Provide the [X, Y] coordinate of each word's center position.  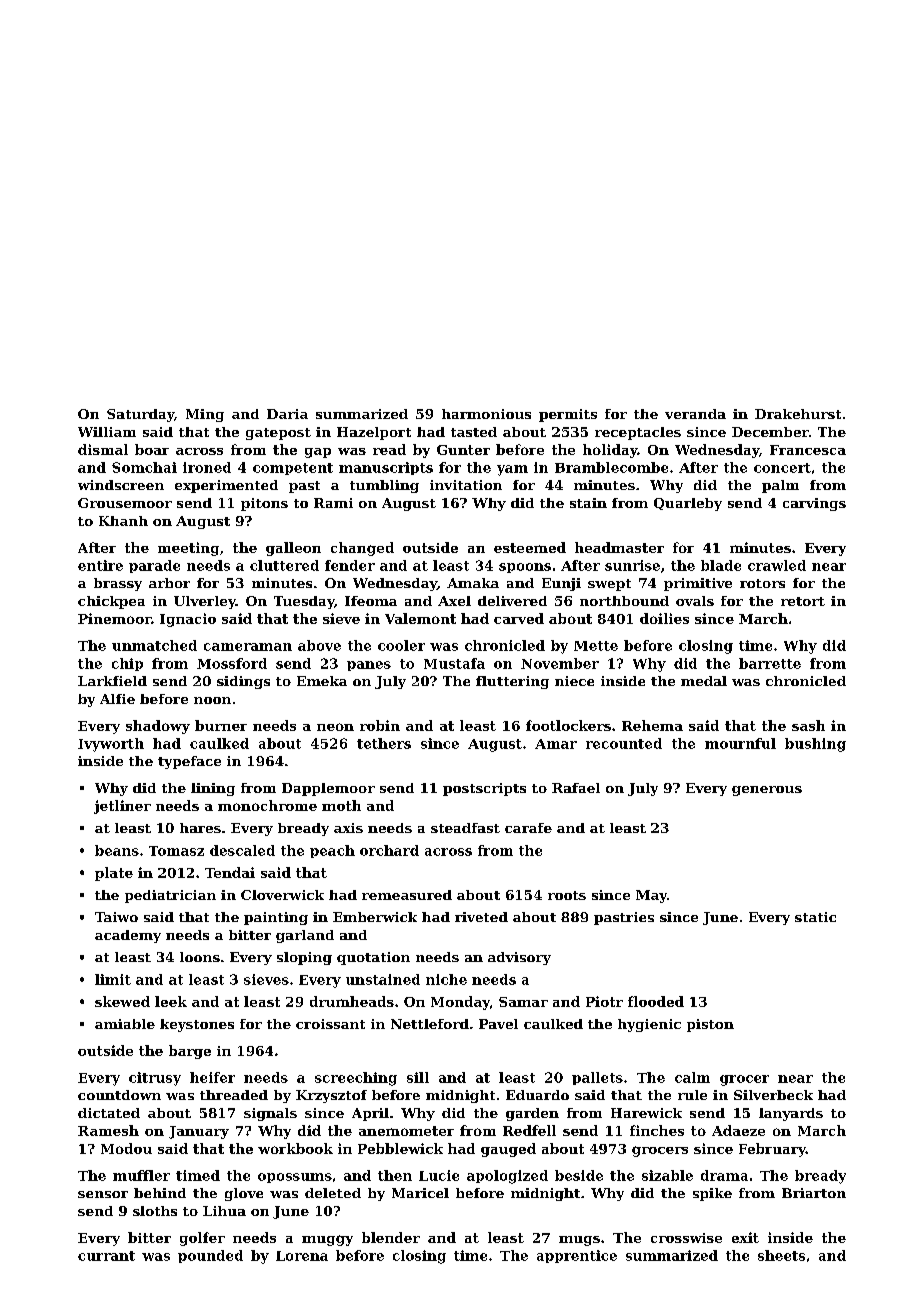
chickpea [111, 602]
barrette [770, 663]
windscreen [121, 485]
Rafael [576, 788]
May [651, 896]
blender [391, 1237]
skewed [122, 1001]
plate [114, 874]
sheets [781, 1255]
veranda [695, 414]
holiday [610, 451]
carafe [528, 828]
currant [106, 1256]
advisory [519, 958]
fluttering [512, 682]
